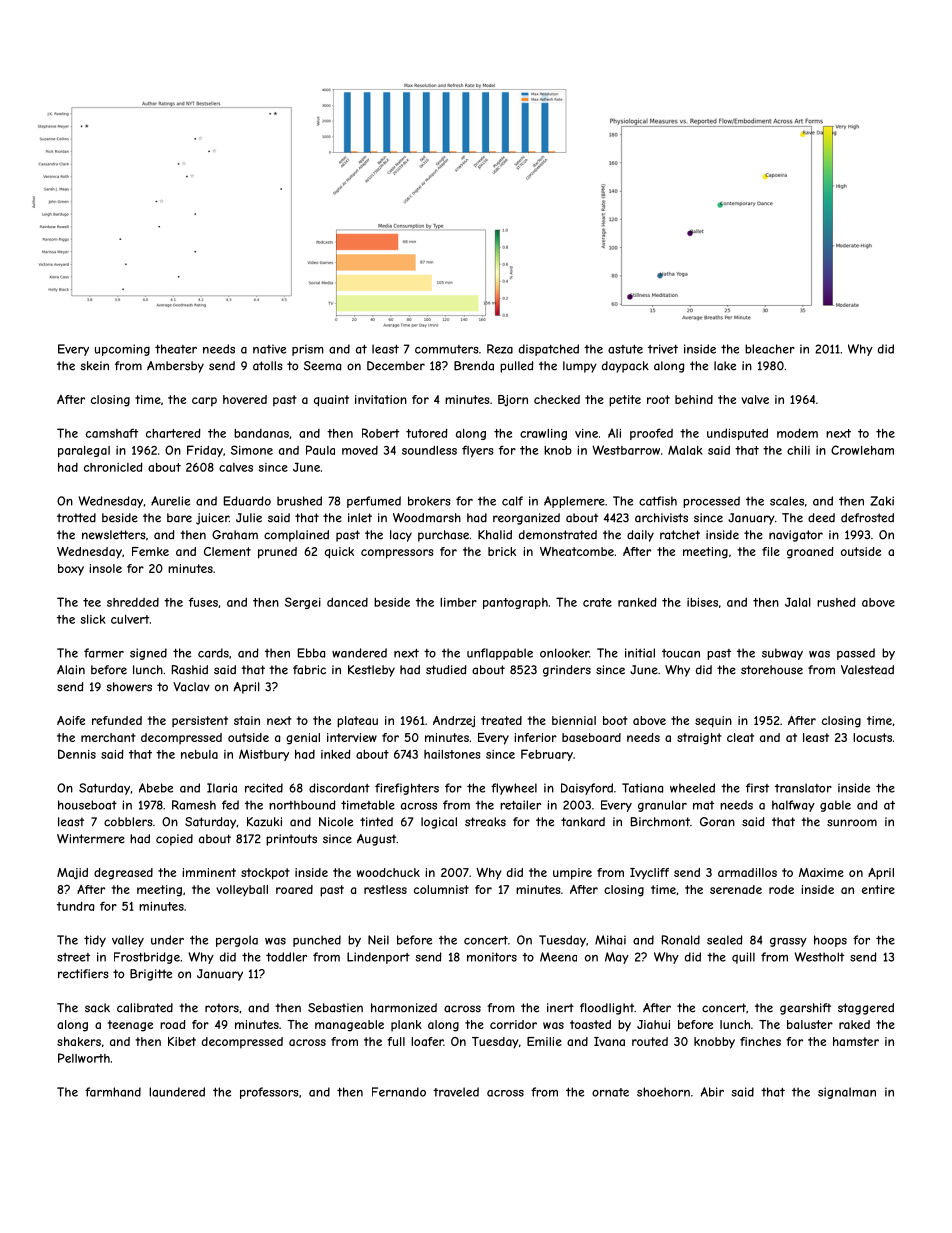 This screenshot has width=952, height=1233. What do you see at coordinates (474, 366) in the screenshot?
I see `Brenda` at bounding box center [474, 366].
